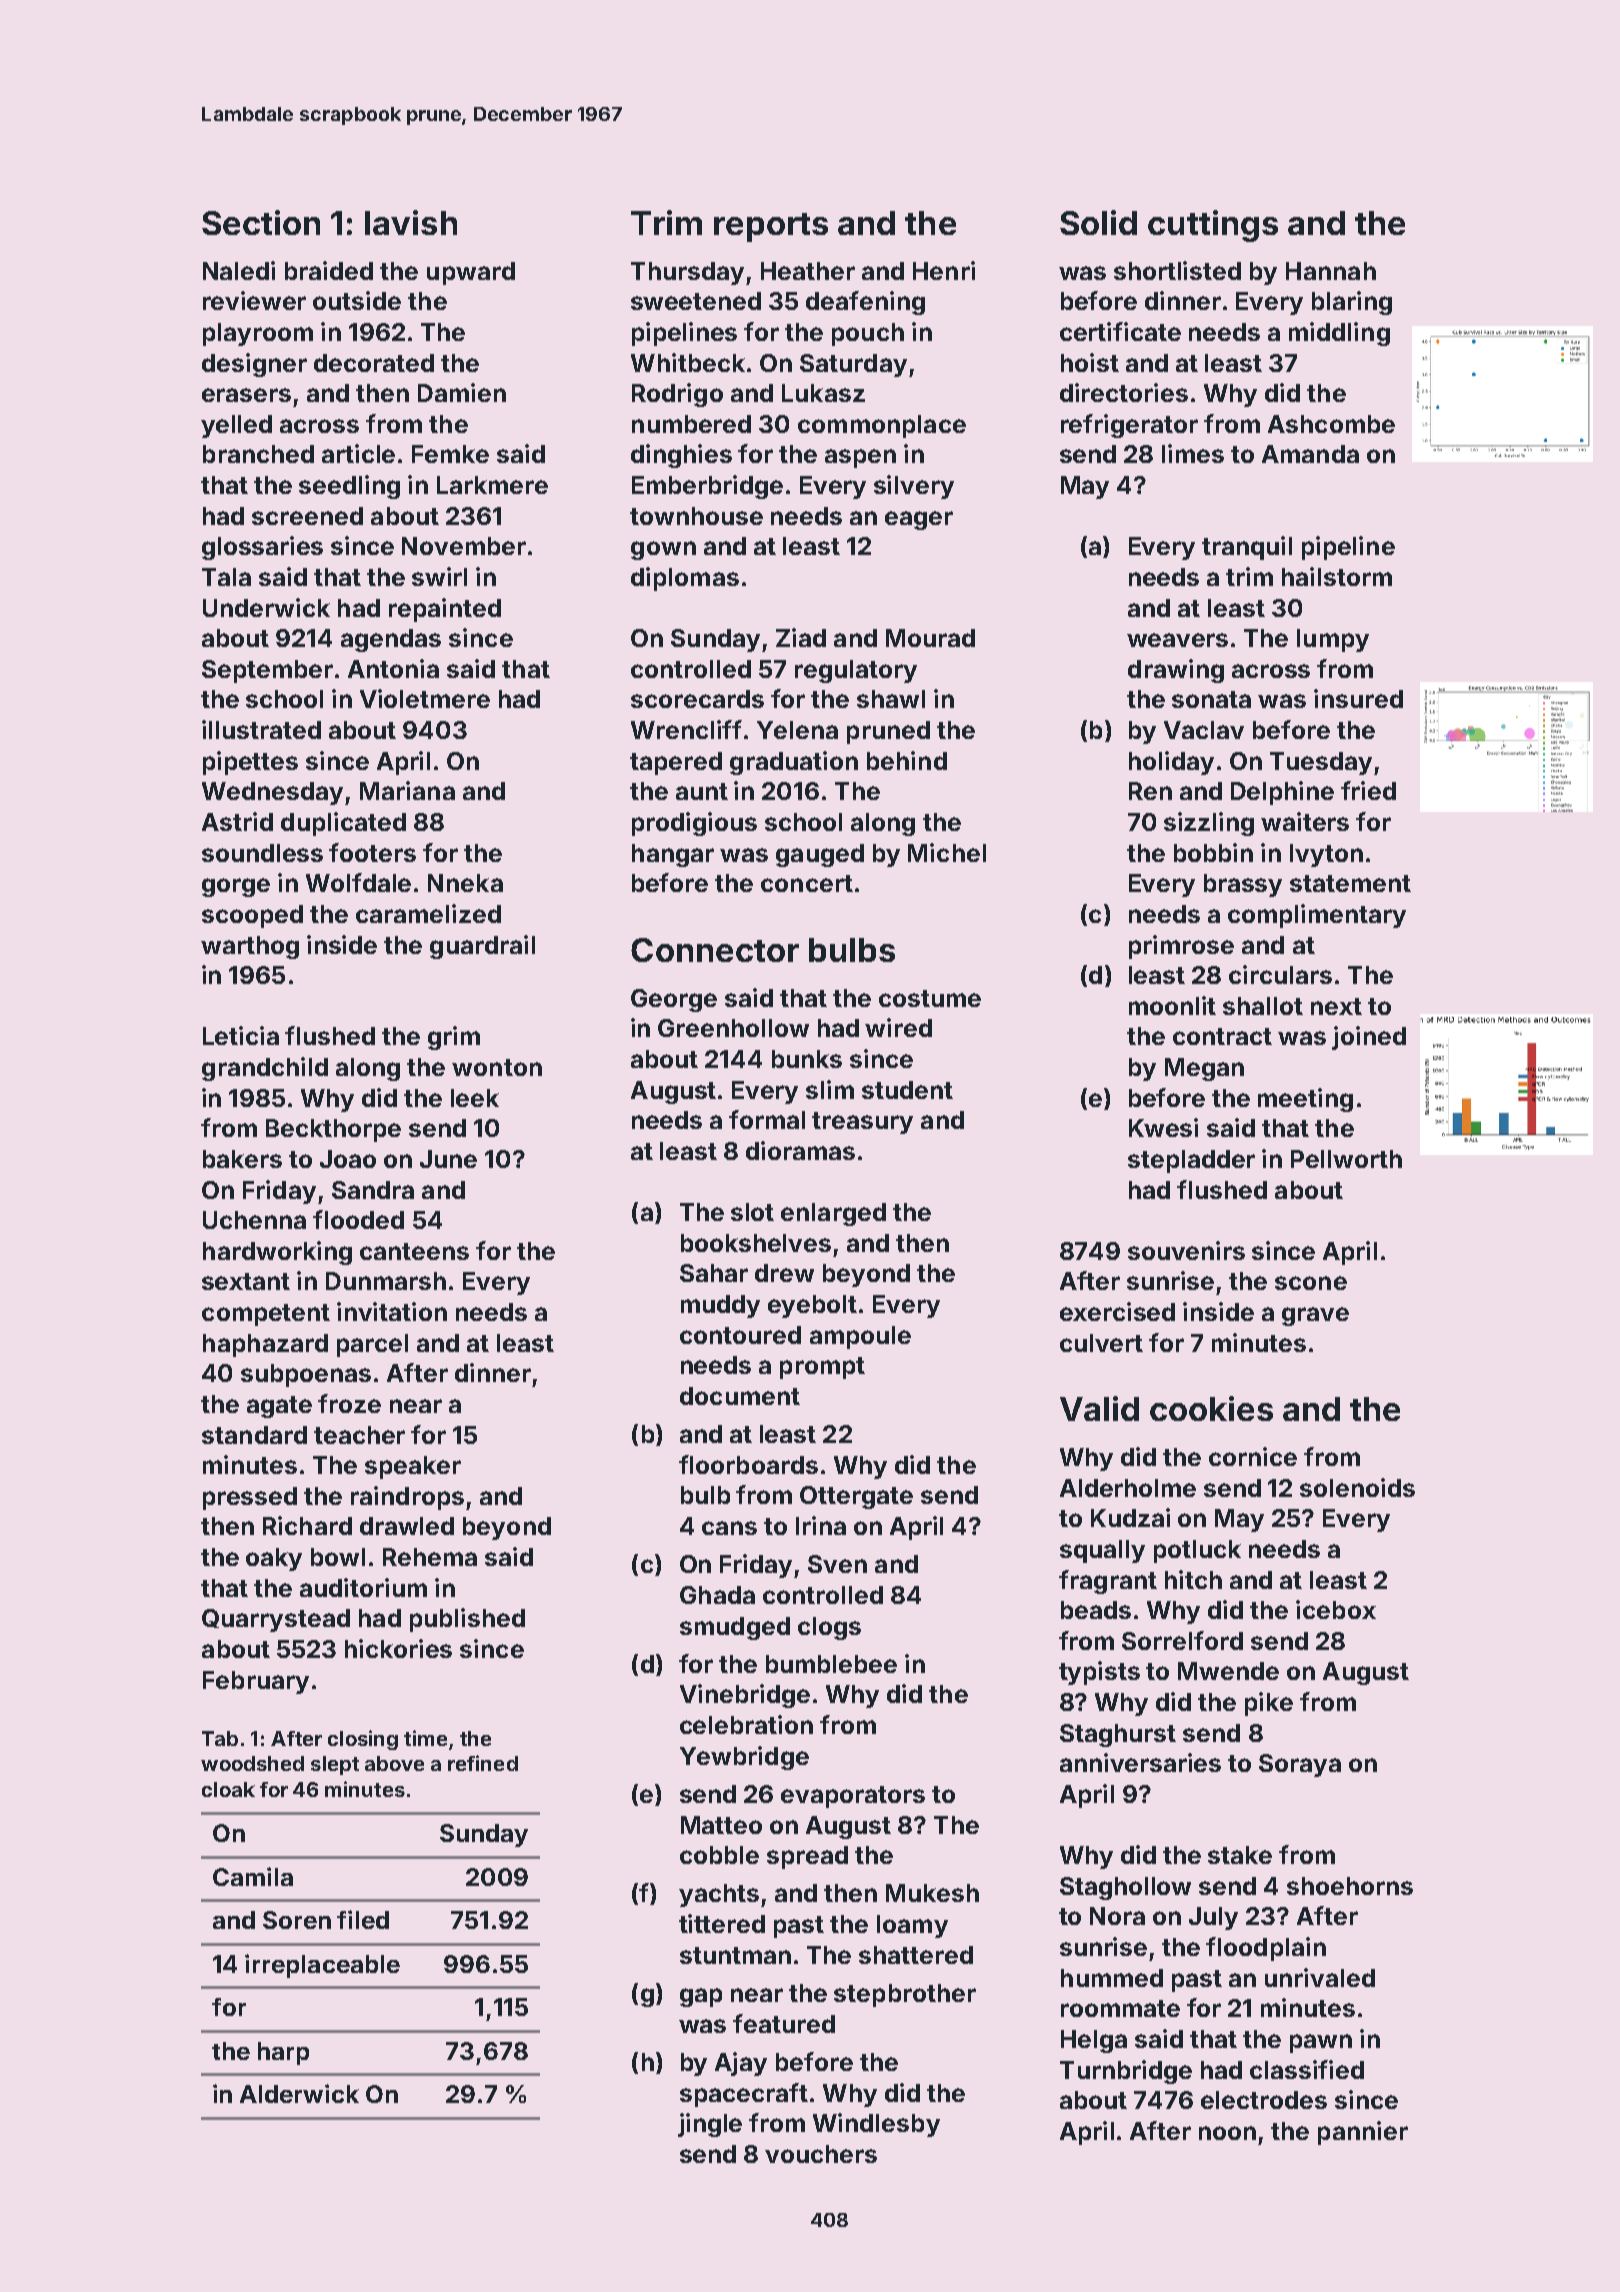 The image size is (1620, 2292). I want to click on Soraya, so click(1300, 1765).
